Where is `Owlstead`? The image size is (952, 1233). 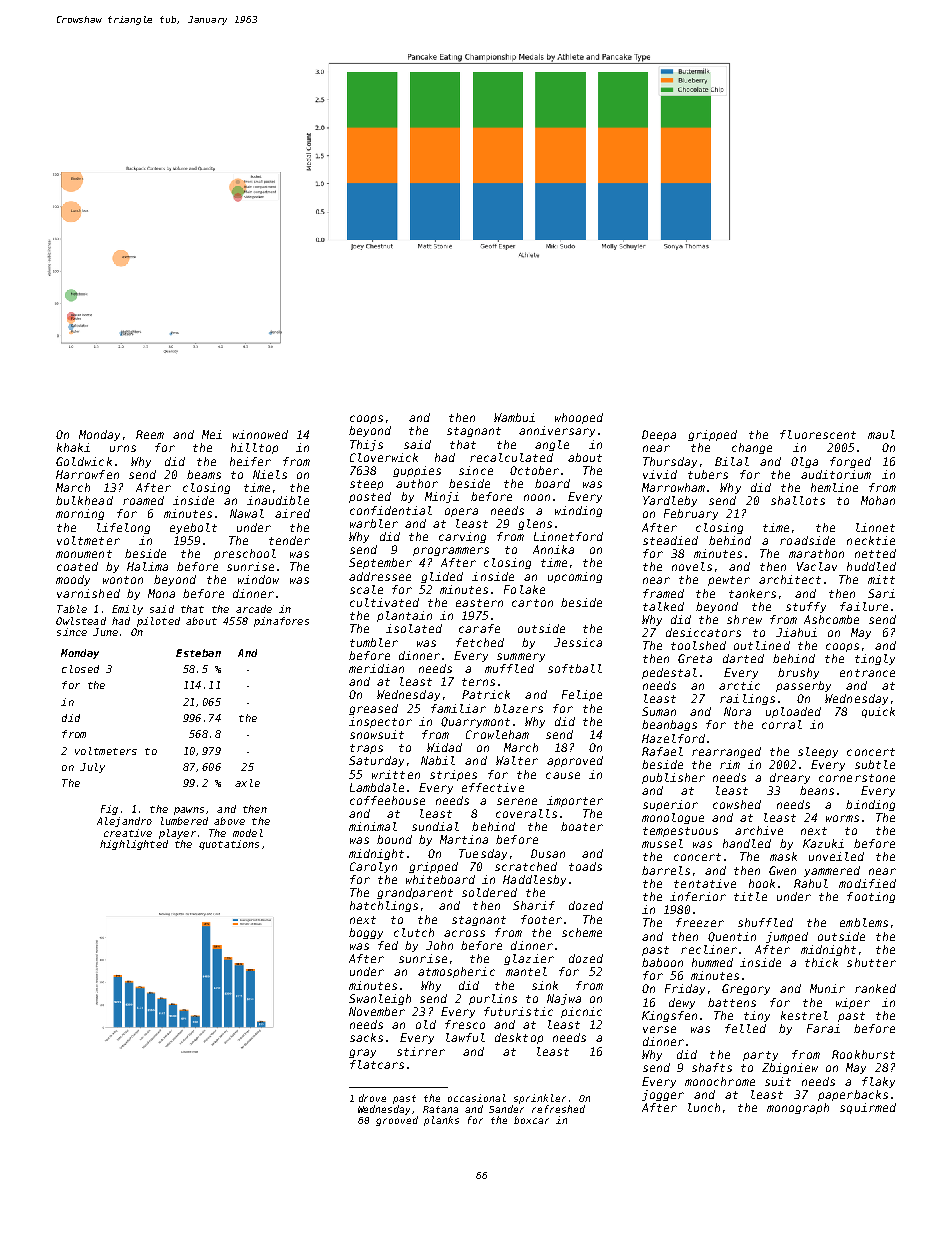
Owlstead is located at coordinates (81, 621).
